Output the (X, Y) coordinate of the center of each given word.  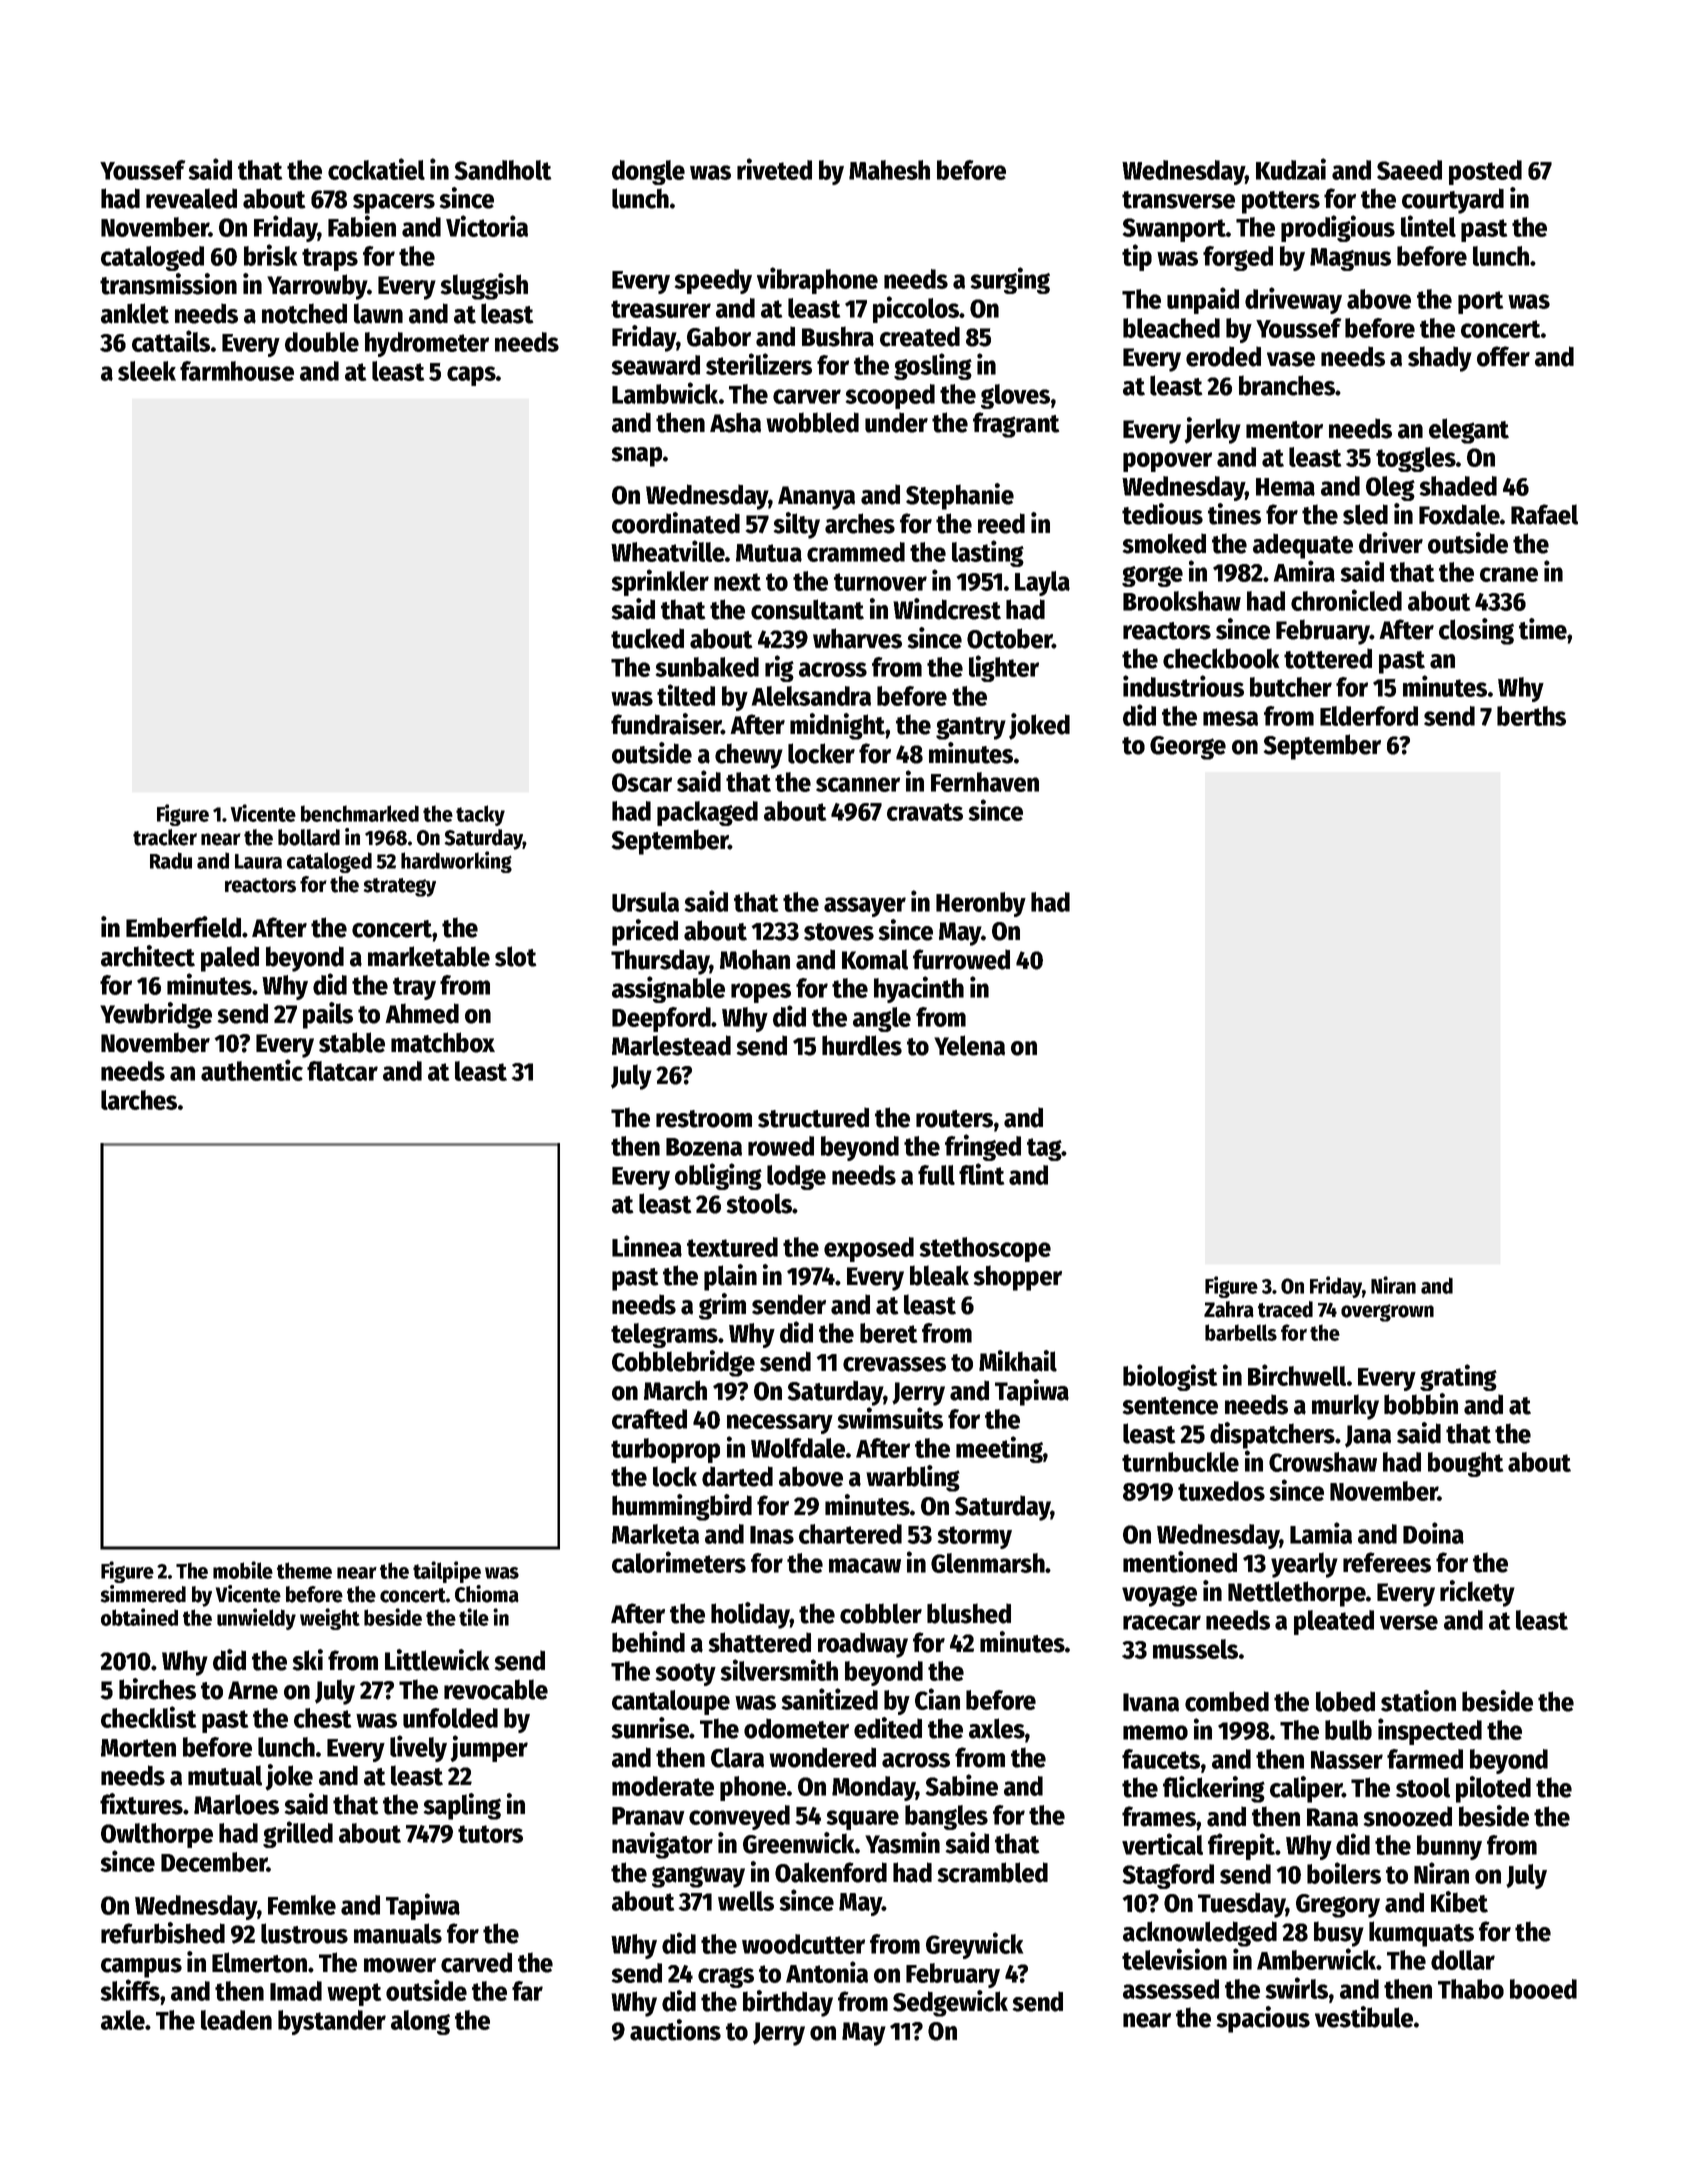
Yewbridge (156, 1015)
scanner (858, 784)
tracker (165, 837)
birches (157, 1689)
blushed (969, 1613)
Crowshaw (1323, 1462)
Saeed (1409, 170)
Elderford (1369, 716)
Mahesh (889, 170)
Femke (302, 1905)
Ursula (645, 902)
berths (1531, 716)
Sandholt (503, 170)
